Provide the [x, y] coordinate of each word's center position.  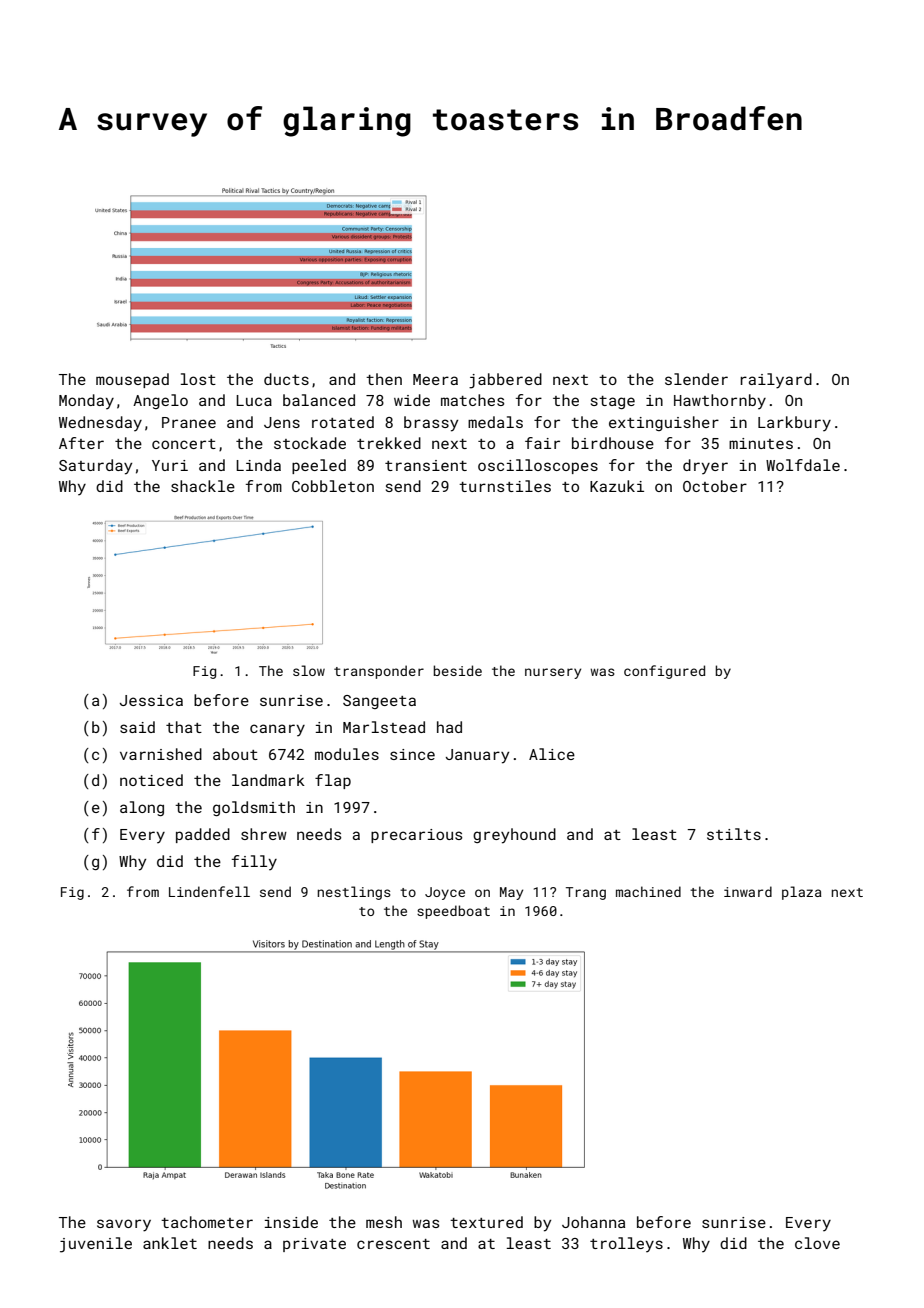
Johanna [593, 1222]
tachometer [207, 1222]
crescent [393, 1244]
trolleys [626, 1244]
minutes [761, 443]
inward [748, 891]
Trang [586, 893]
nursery [553, 673]
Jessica [151, 700]
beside [458, 670]
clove [817, 1243]
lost [198, 379]
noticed [151, 780]
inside [291, 1222]
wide [412, 400]
